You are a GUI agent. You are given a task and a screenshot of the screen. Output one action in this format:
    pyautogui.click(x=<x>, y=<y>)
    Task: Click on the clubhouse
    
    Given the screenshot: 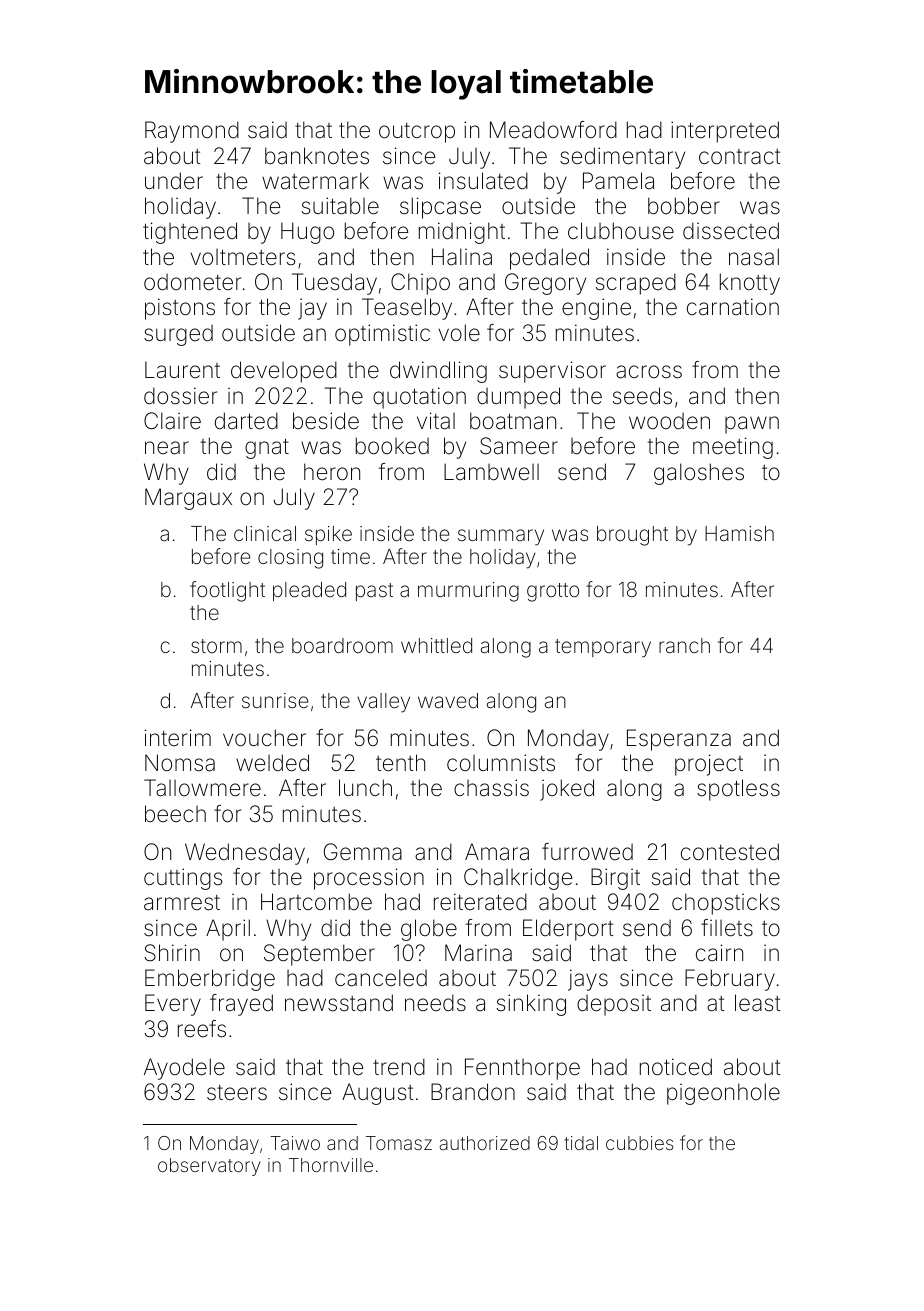 What is the action you would take?
    pyautogui.click(x=621, y=231)
